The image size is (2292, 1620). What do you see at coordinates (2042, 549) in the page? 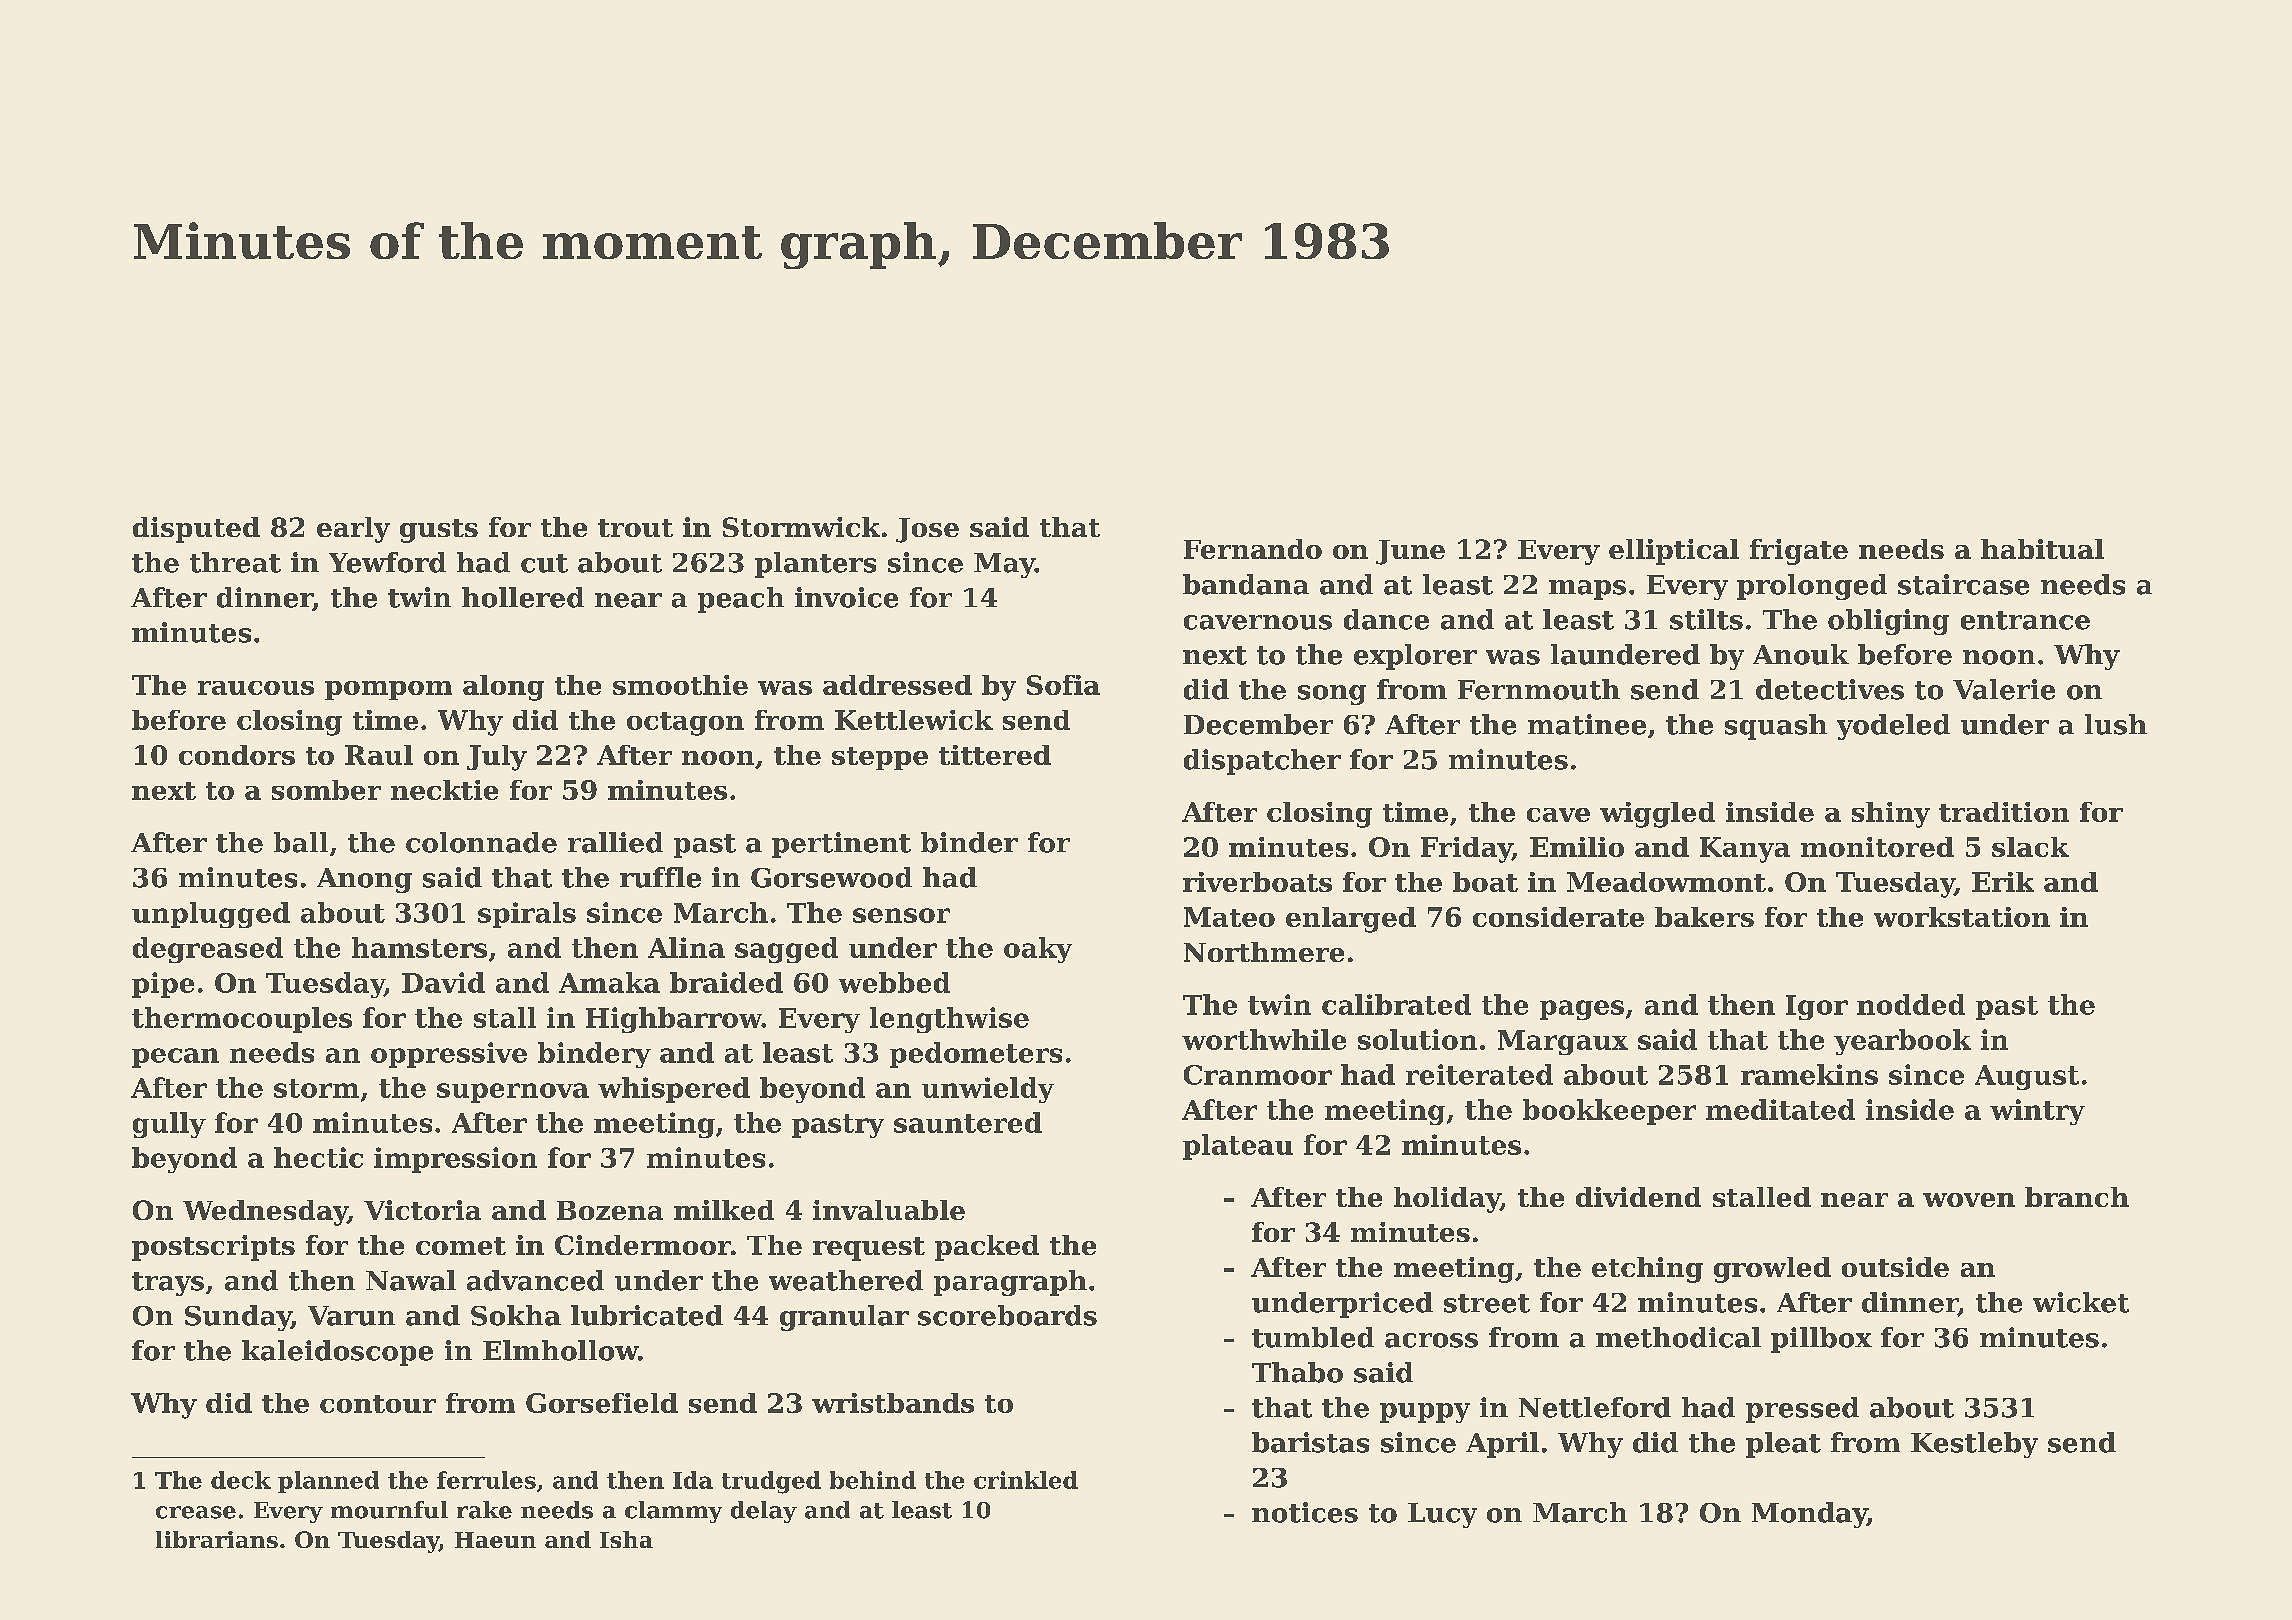
I see `habitual` at bounding box center [2042, 549].
